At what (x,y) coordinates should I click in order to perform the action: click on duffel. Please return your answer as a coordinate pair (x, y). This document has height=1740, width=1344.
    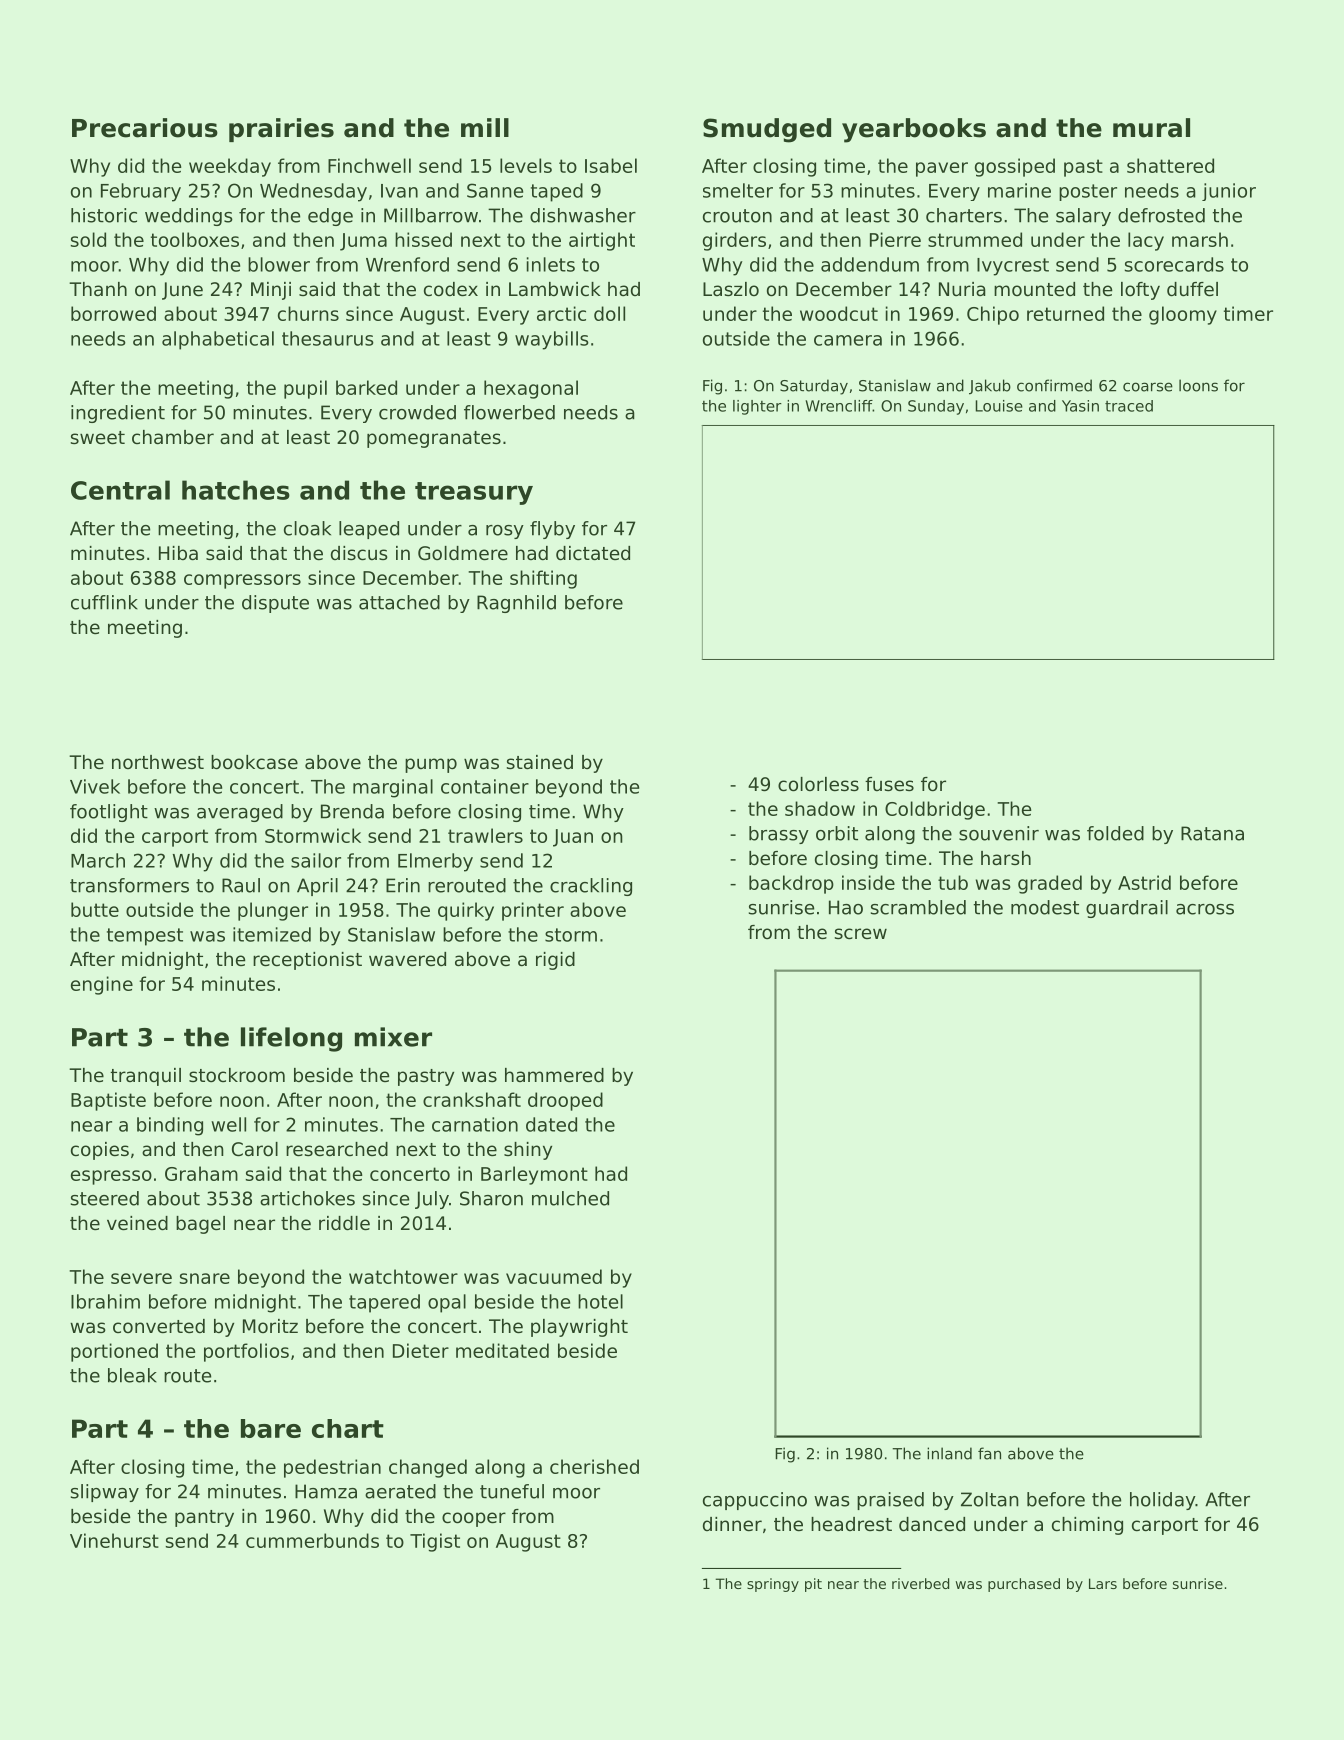
    Looking at the image, I should click on (1192, 289).
